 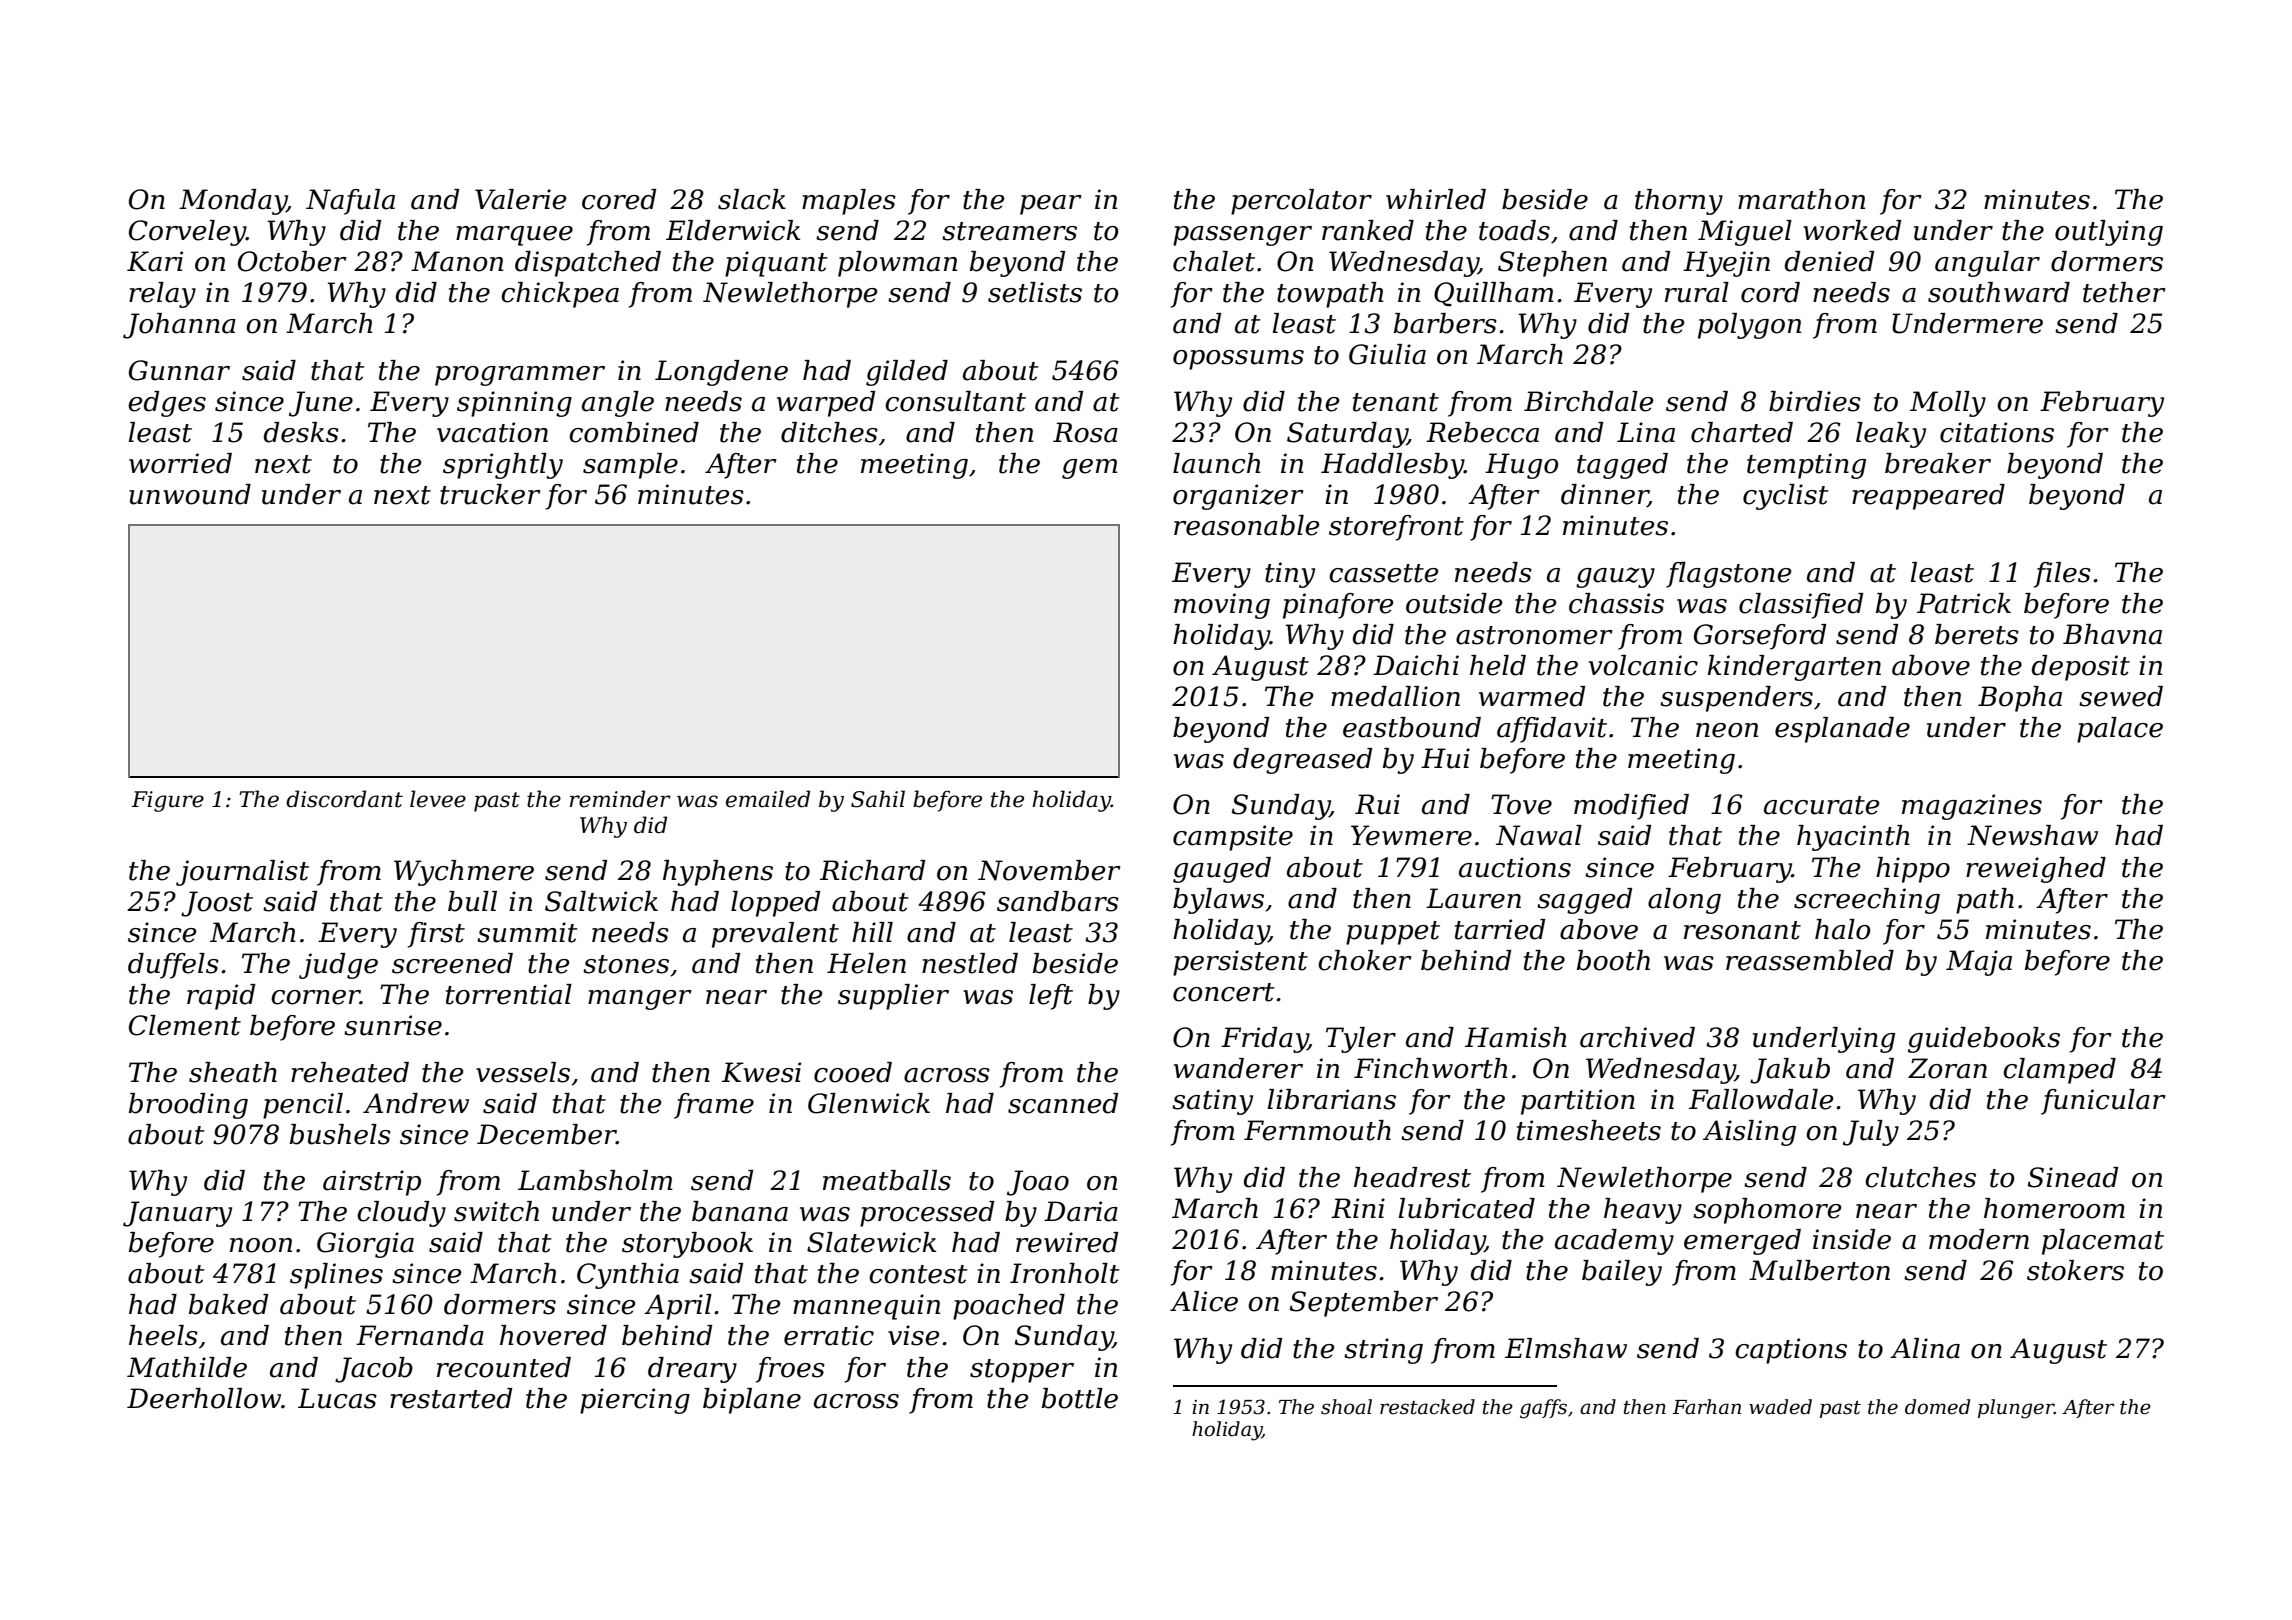 I want to click on Quillham, so click(x=1494, y=294).
